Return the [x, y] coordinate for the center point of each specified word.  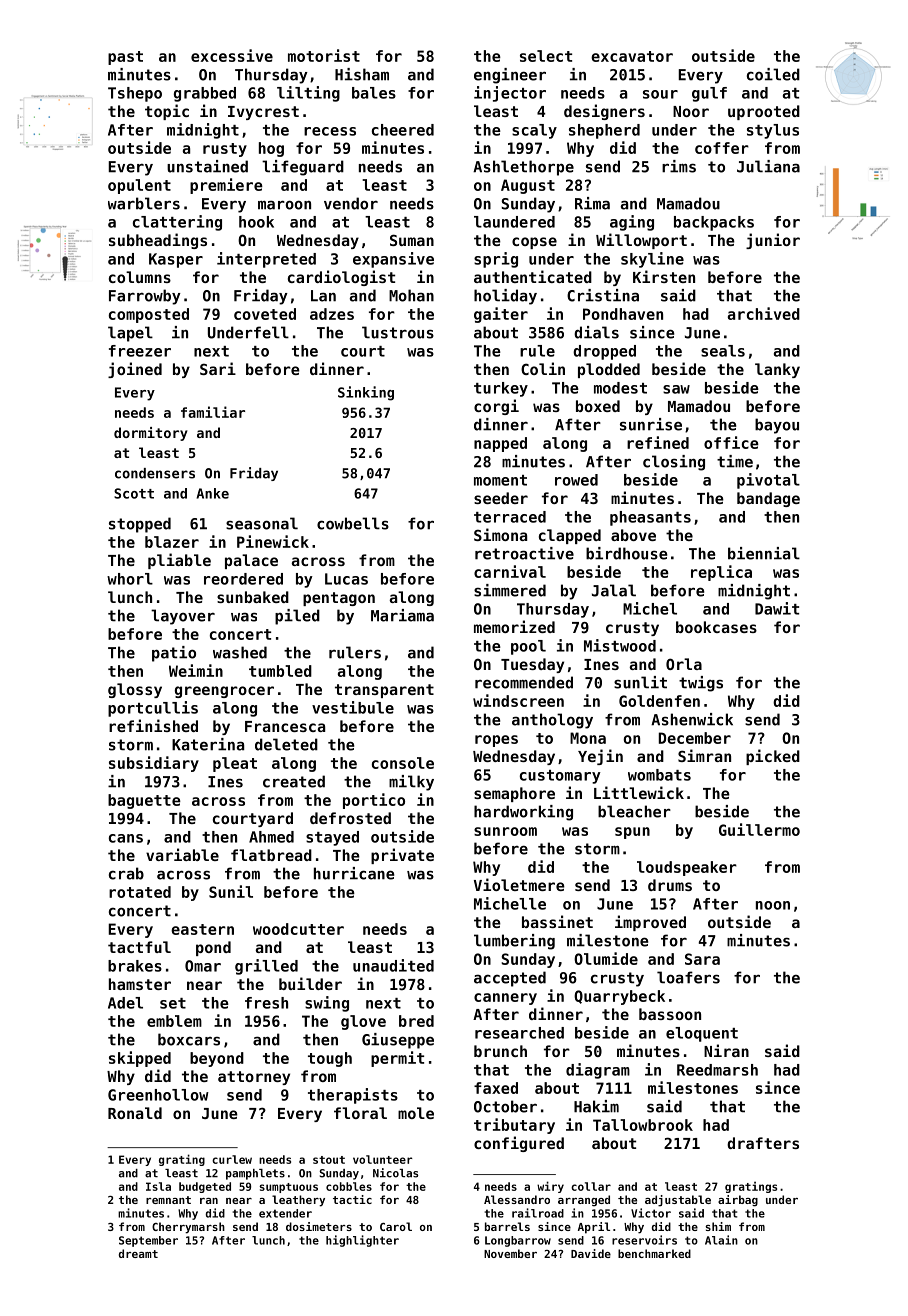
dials [596, 332]
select [546, 56]
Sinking [366, 393]
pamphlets [255, 1174]
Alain [721, 1240]
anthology [552, 721]
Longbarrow [518, 1241]
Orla [684, 664]
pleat [235, 764]
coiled [773, 74]
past [125, 58]
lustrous [398, 332]
